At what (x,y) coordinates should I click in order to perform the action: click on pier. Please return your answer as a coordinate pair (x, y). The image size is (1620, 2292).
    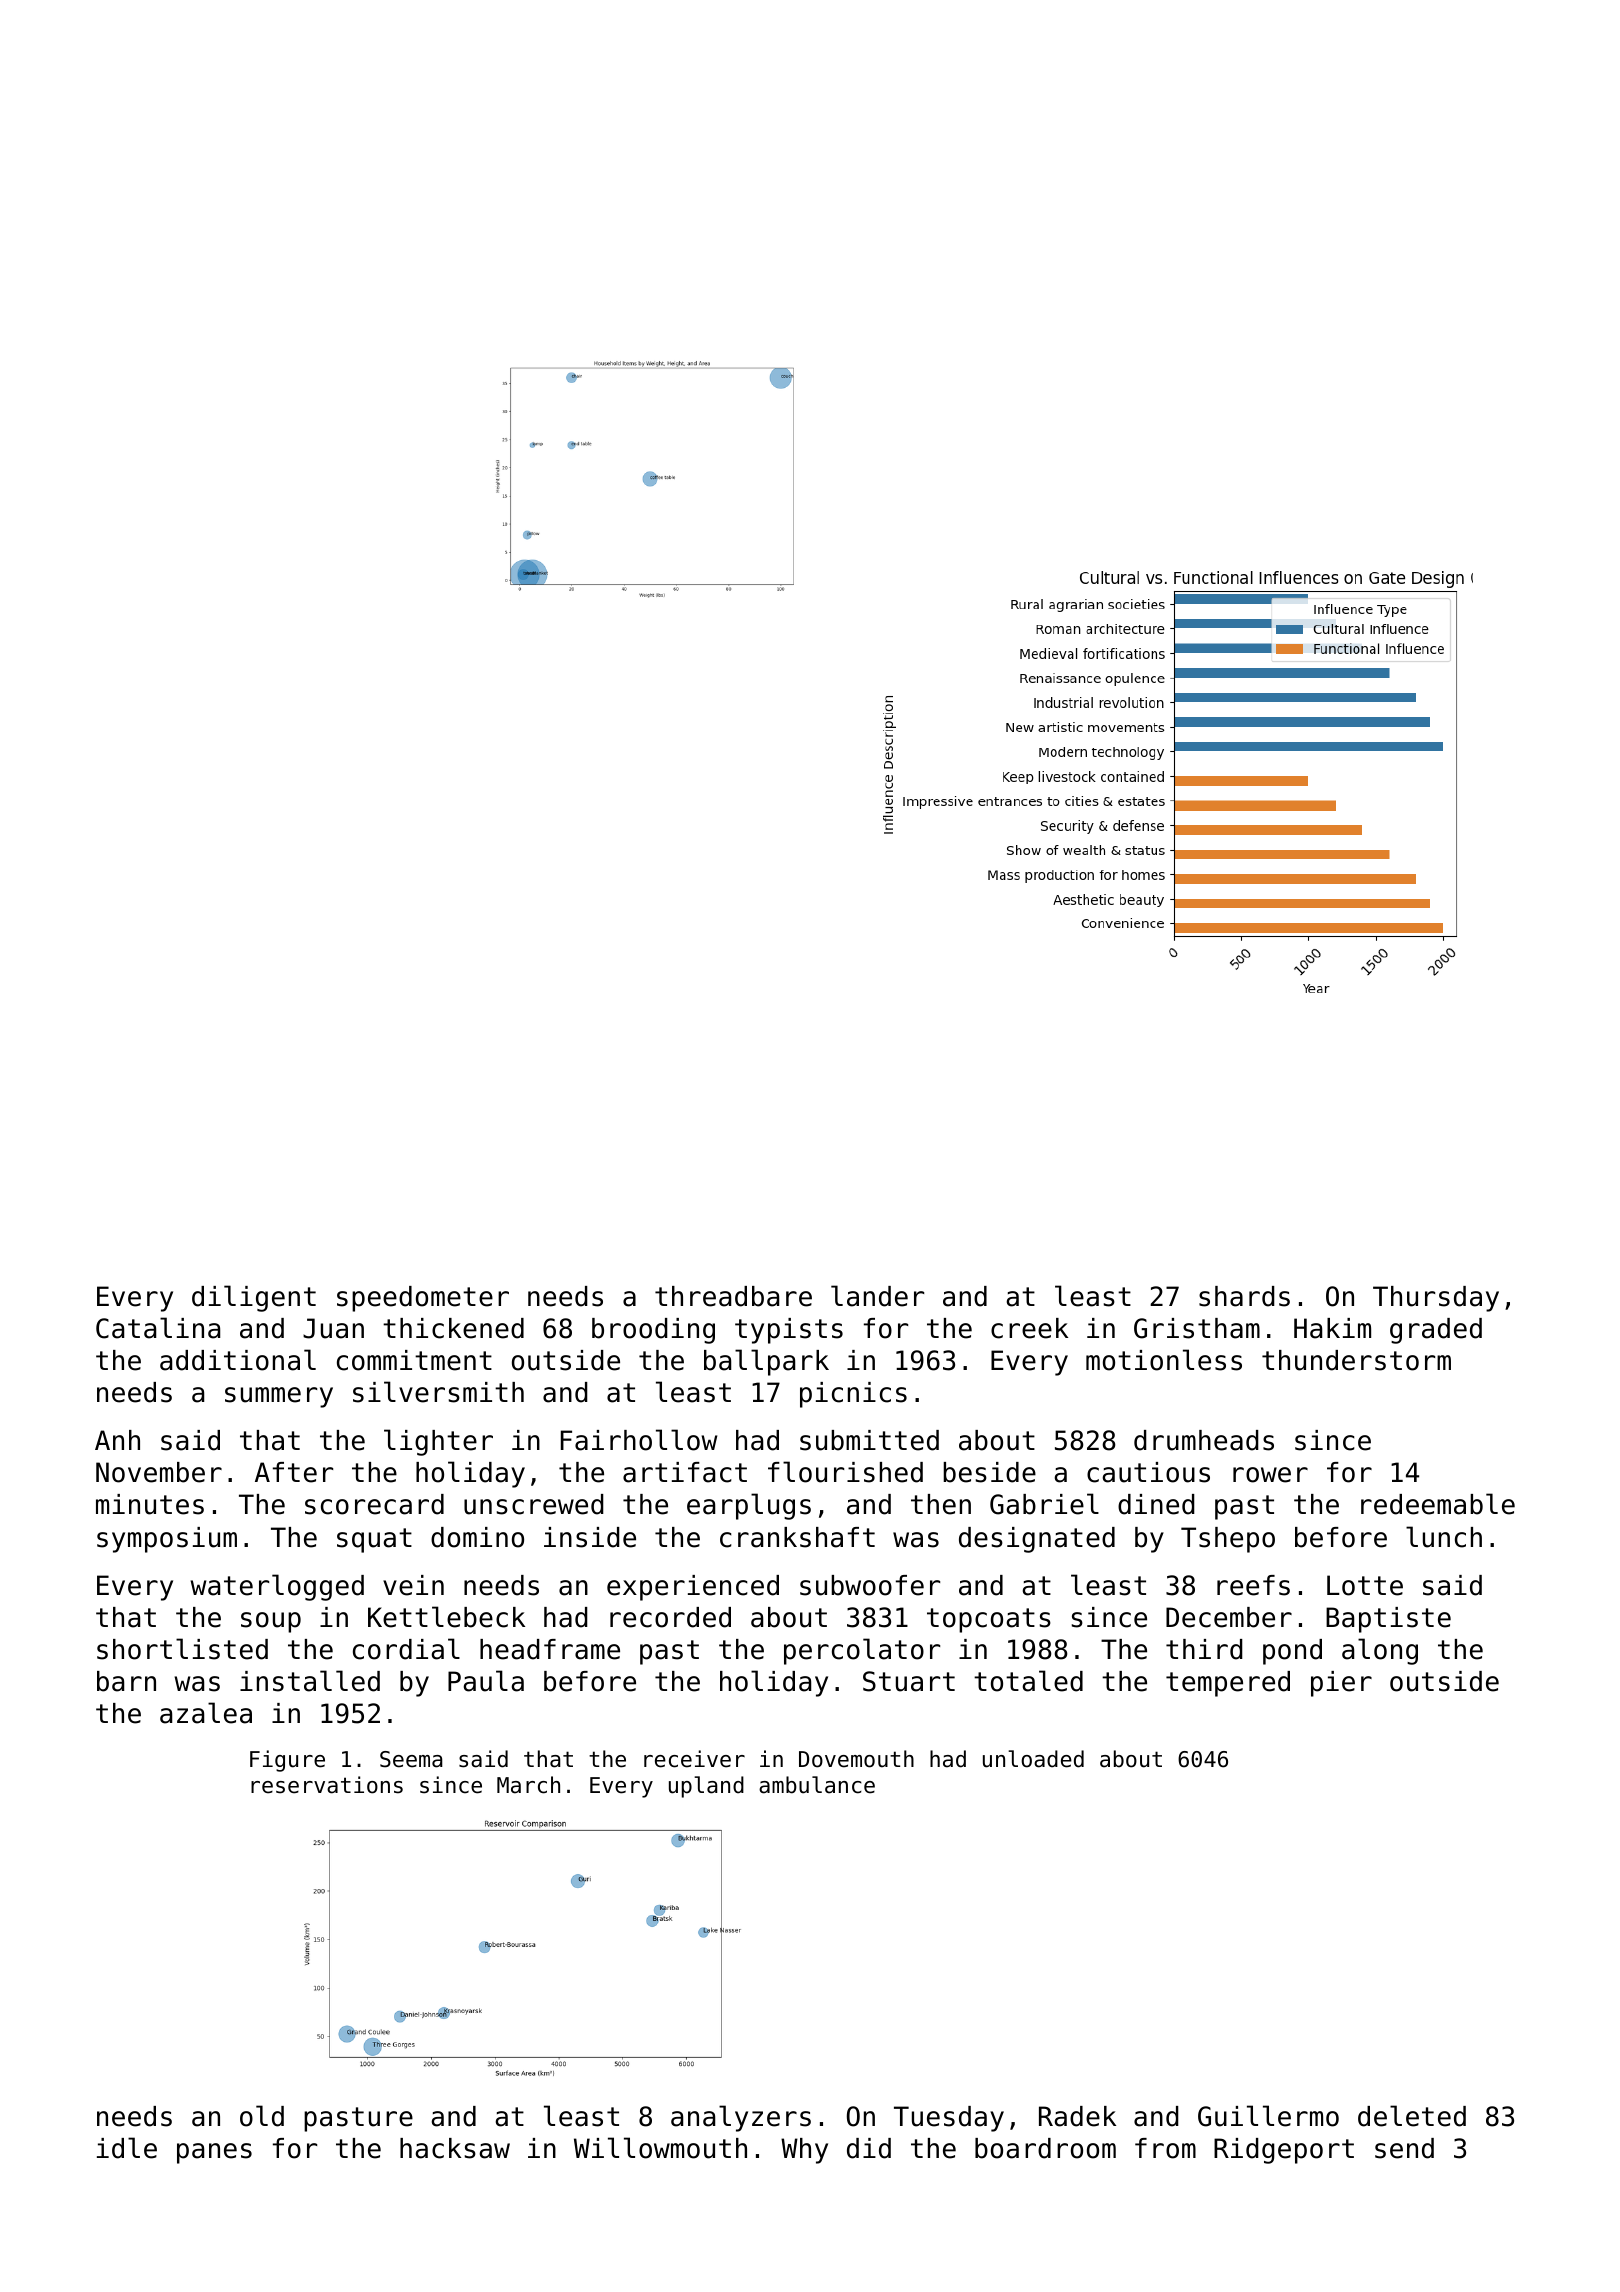
    Looking at the image, I should click on (1341, 1684).
